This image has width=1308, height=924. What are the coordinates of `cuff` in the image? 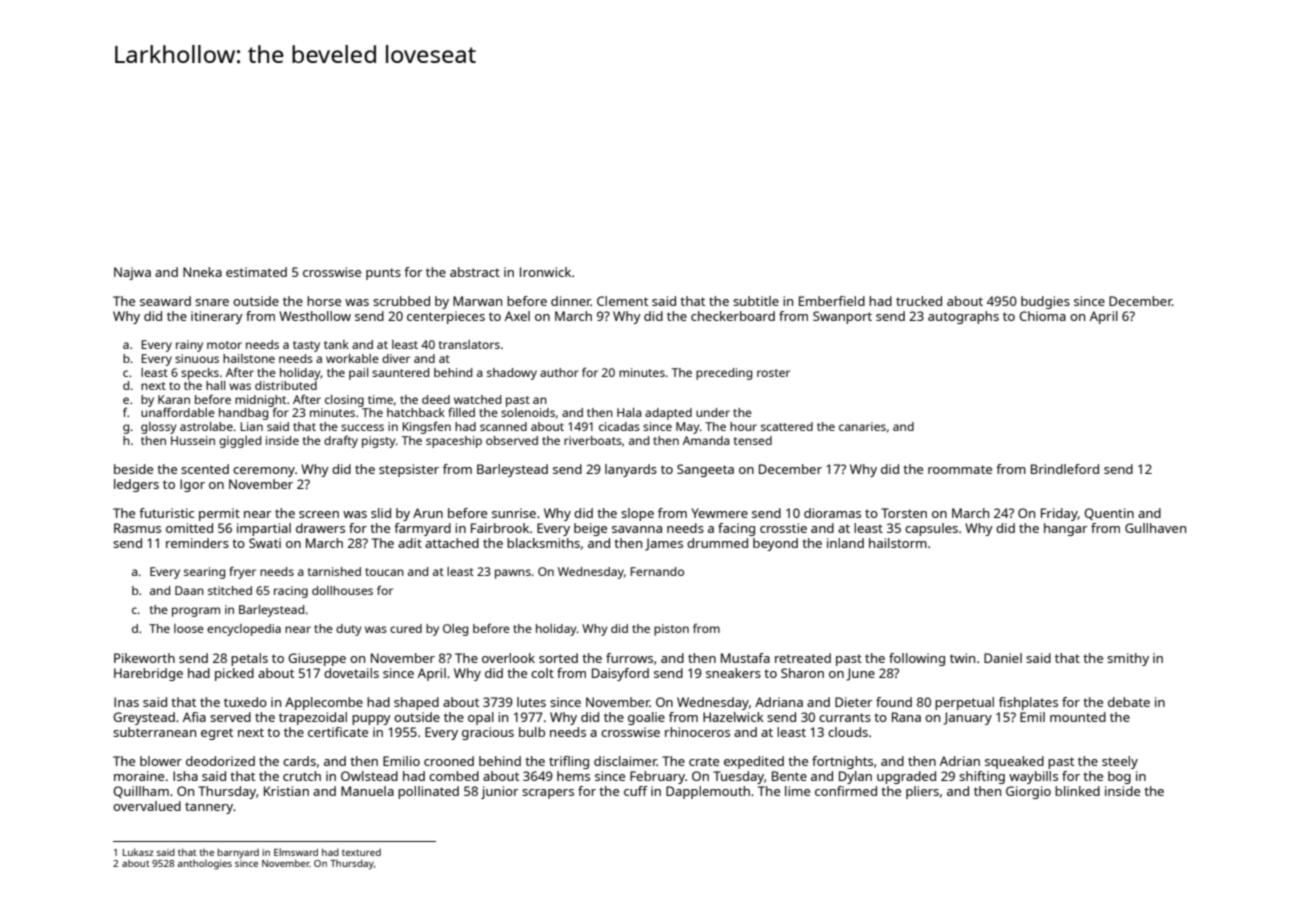 It's located at (636, 791).
